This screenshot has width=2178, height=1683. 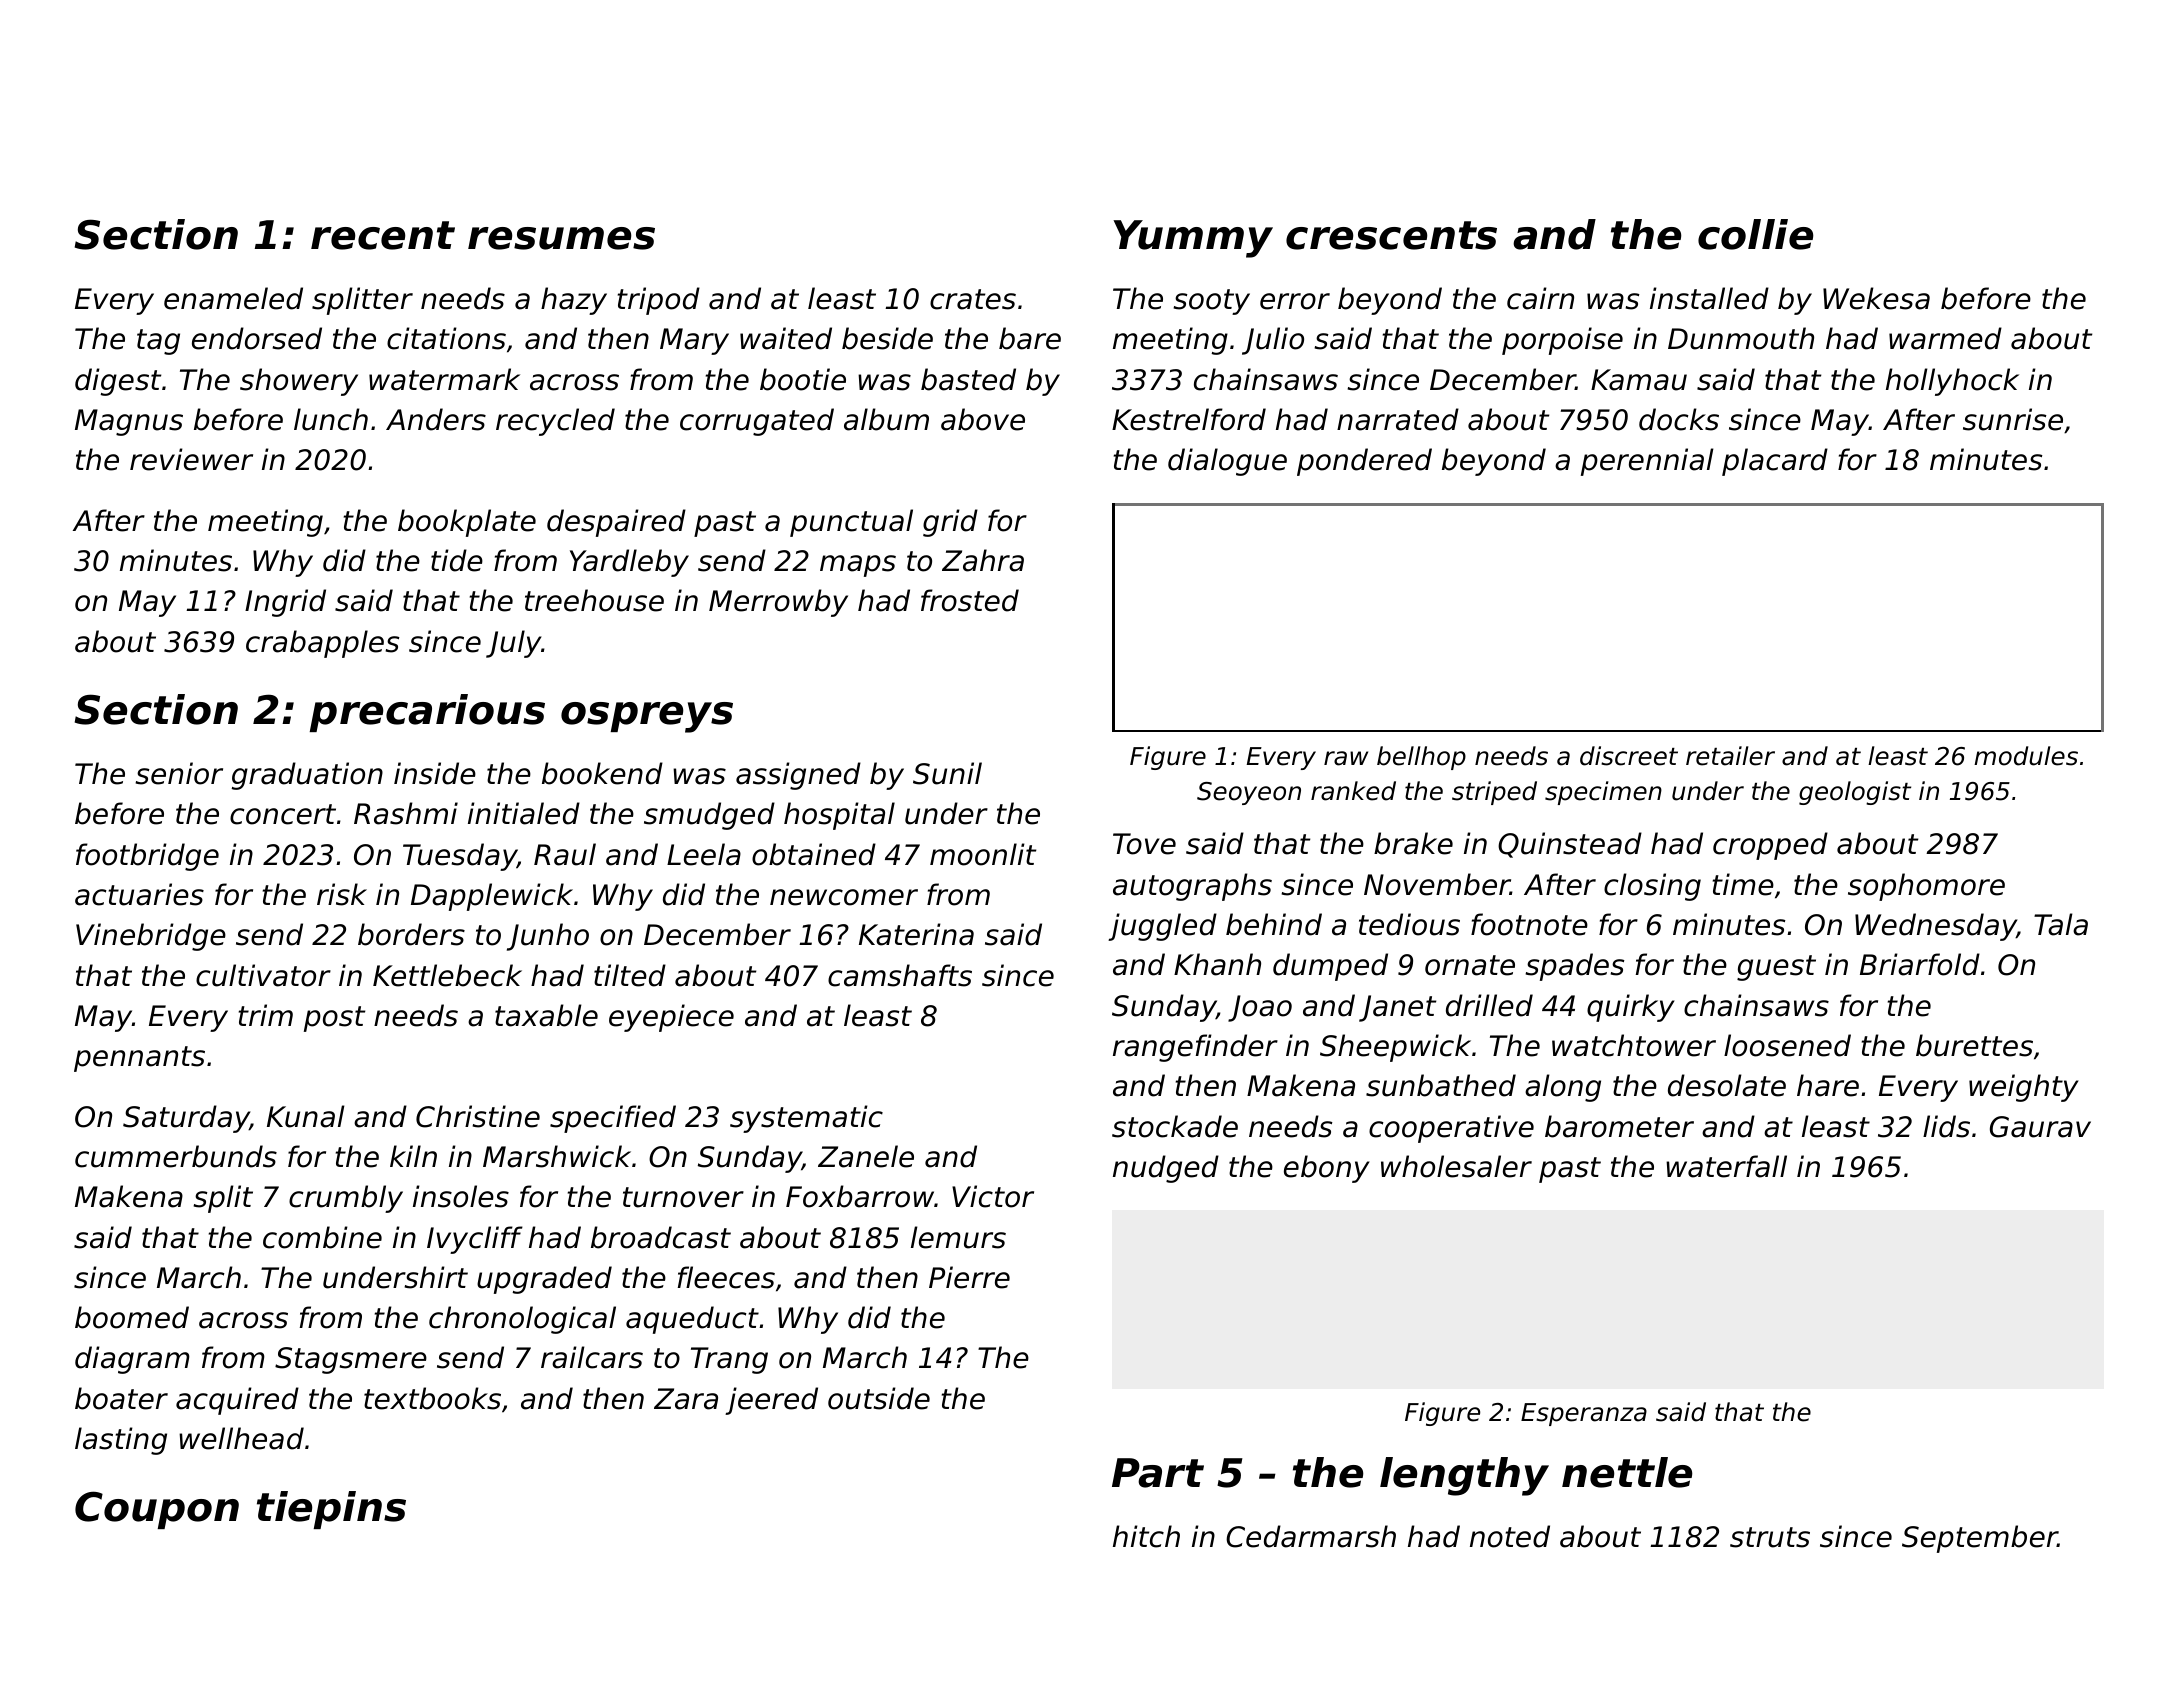 I want to click on rangefinder, so click(x=1195, y=1048).
